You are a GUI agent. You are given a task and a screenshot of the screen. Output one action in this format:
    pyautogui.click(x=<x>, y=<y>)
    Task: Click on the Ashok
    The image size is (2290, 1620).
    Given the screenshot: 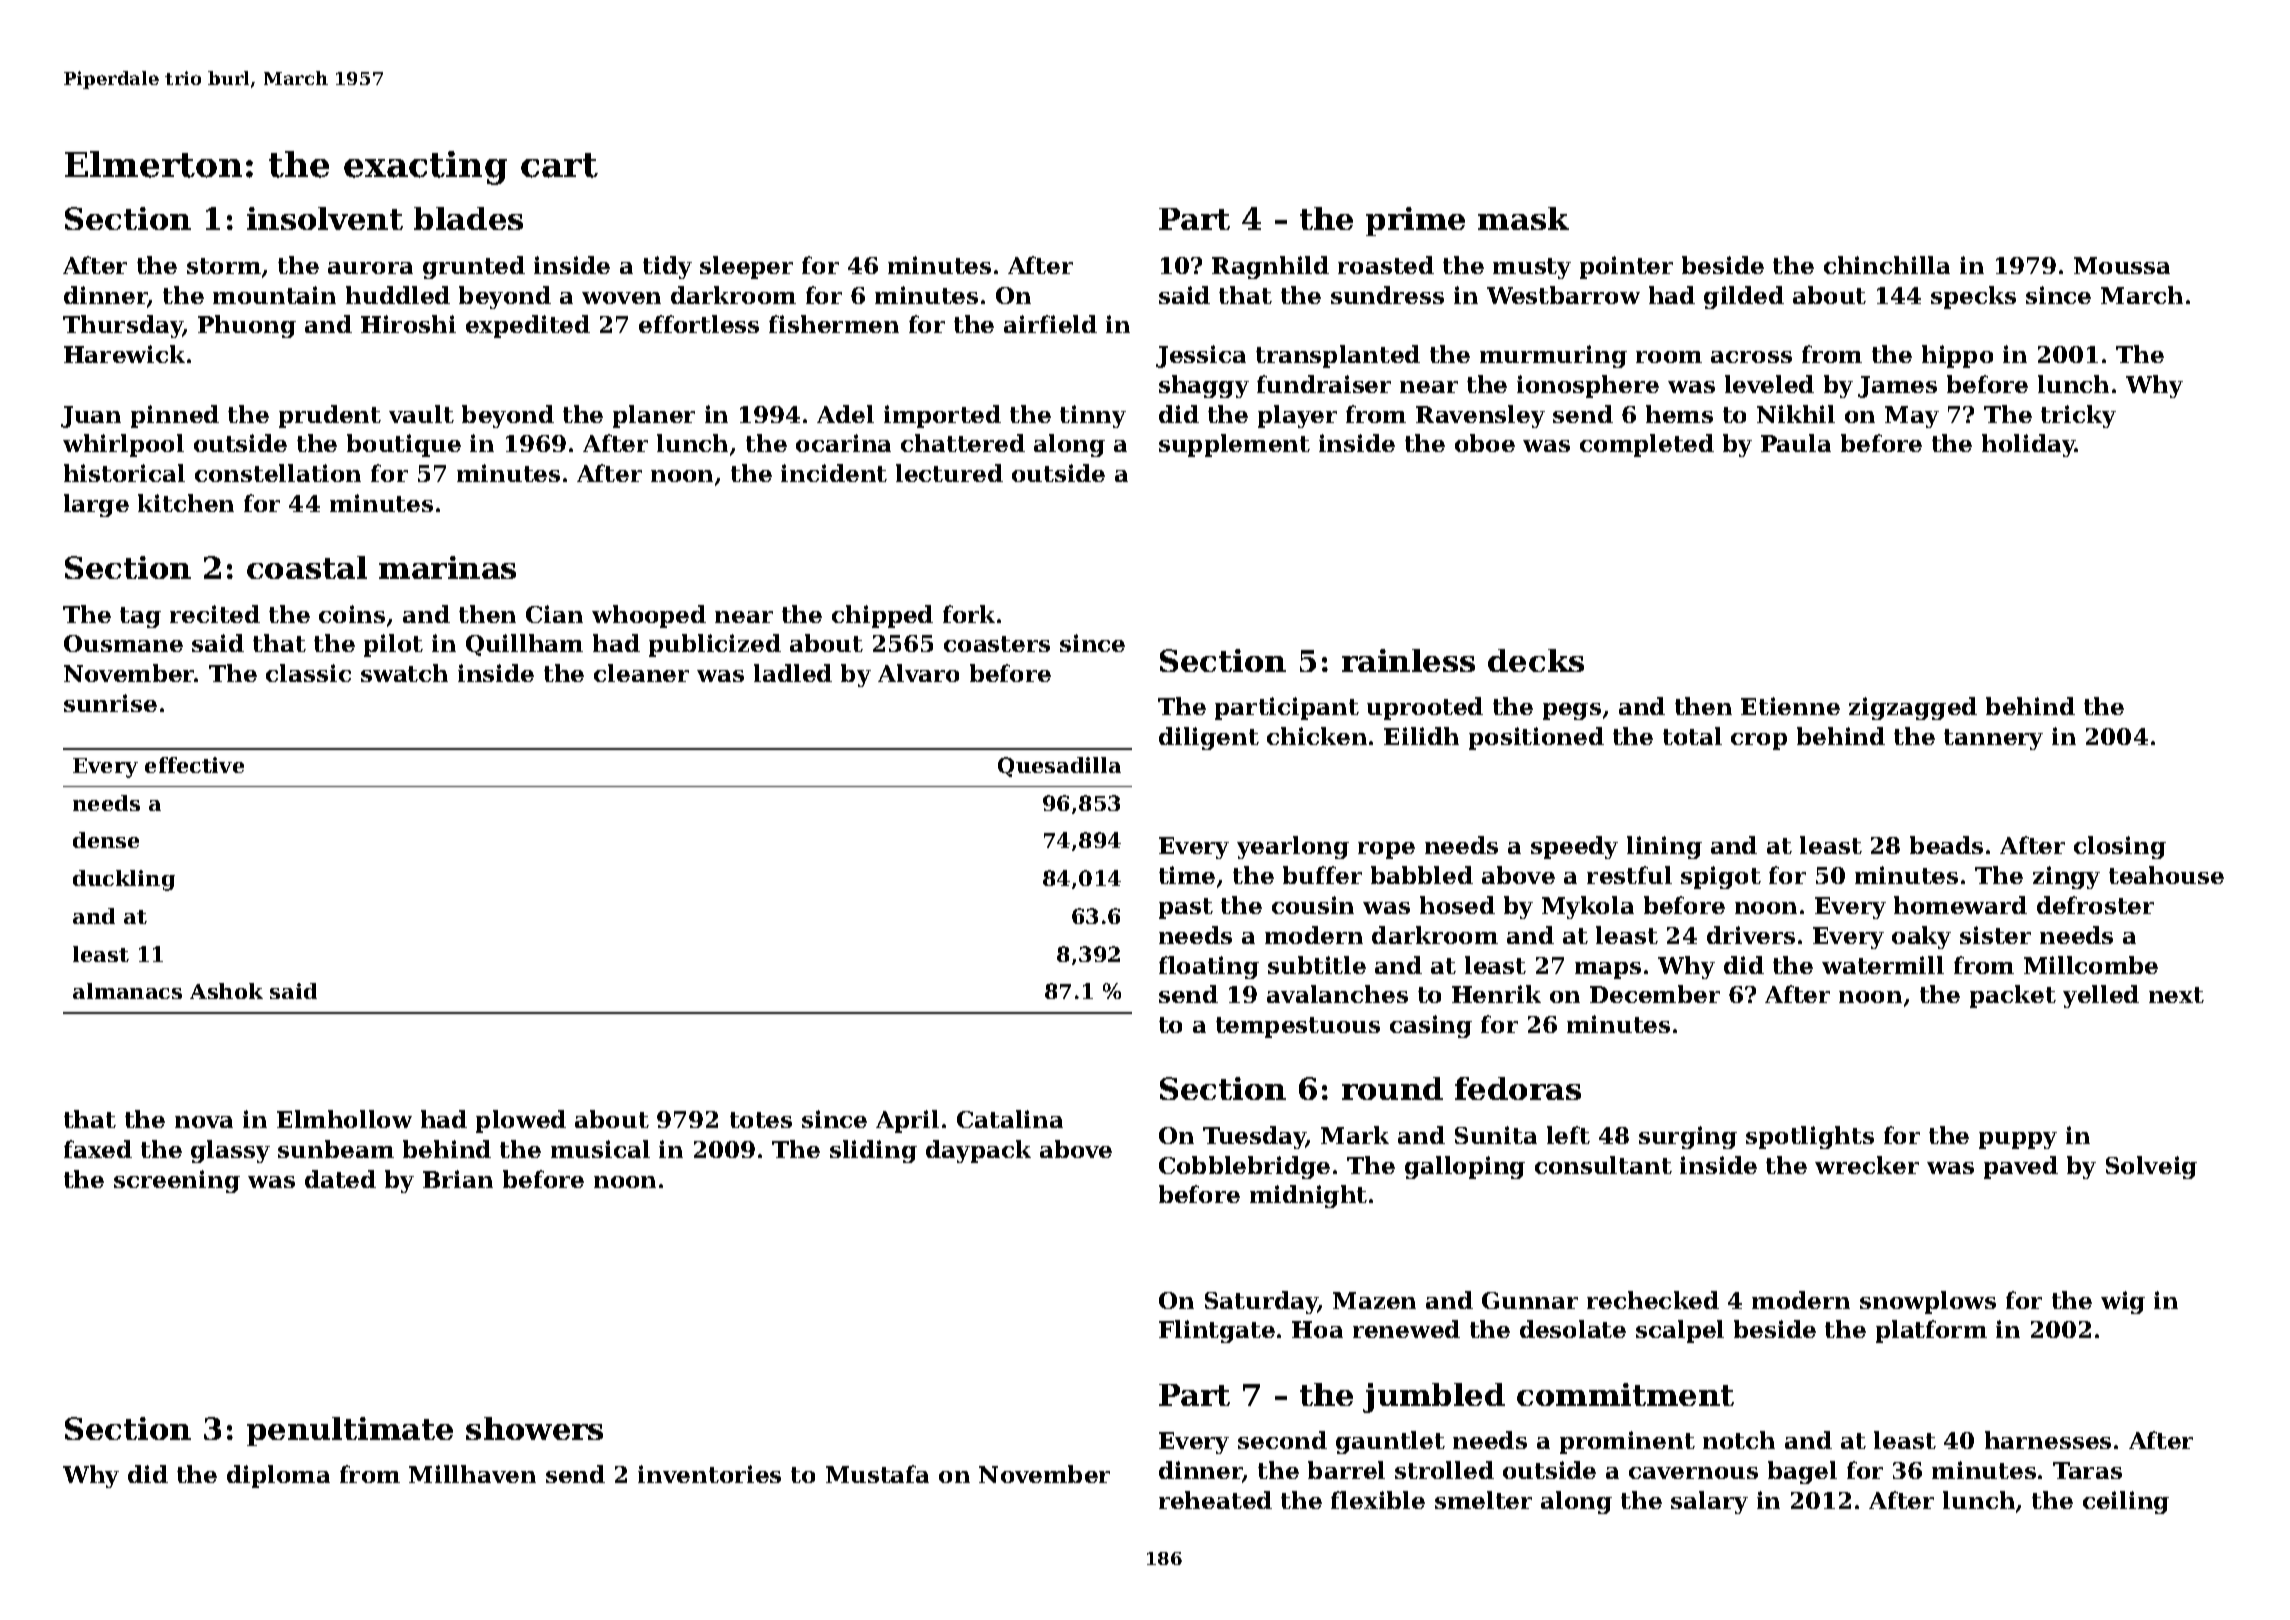 What is the action you would take?
    pyautogui.click(x=226, y=991)
